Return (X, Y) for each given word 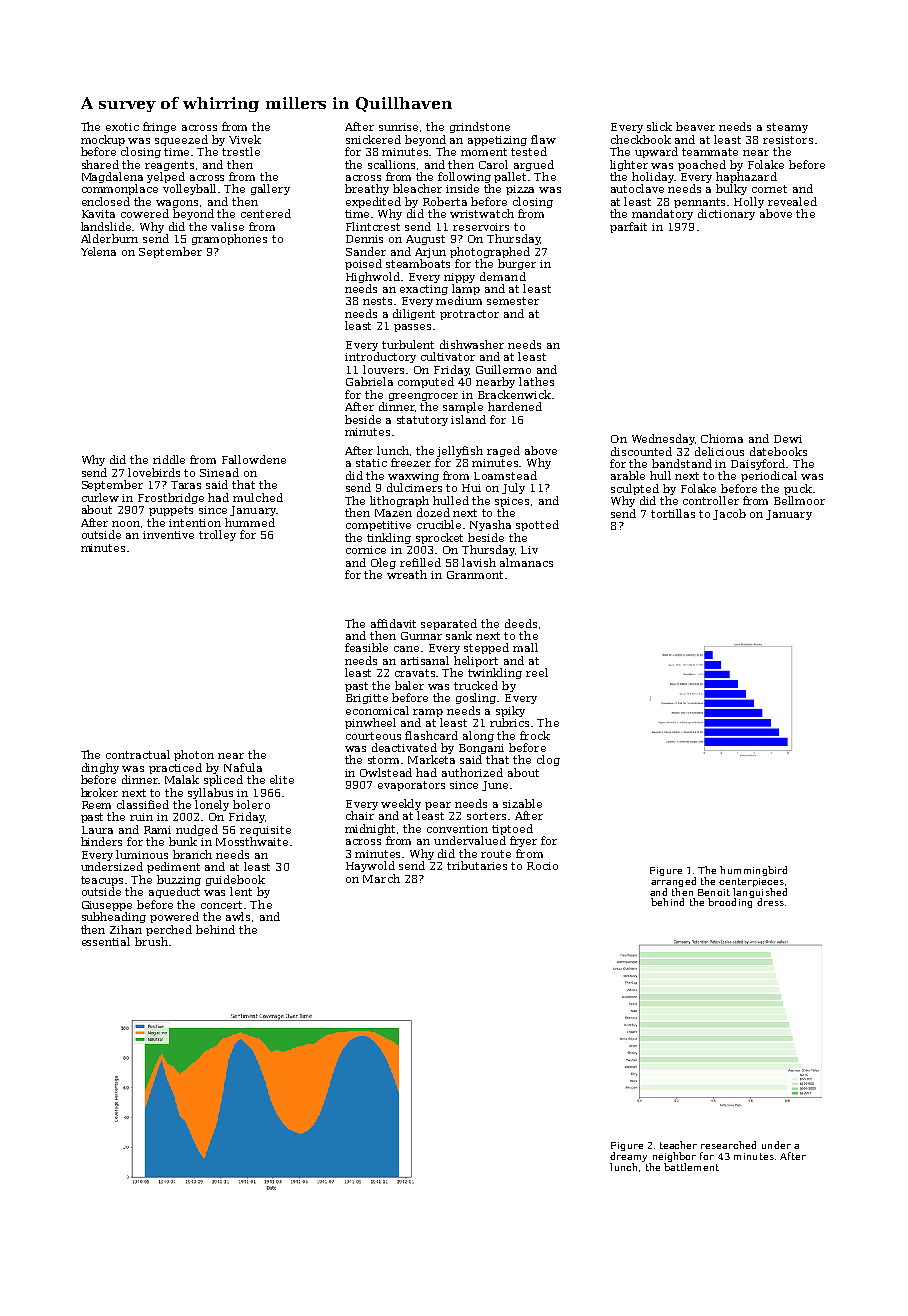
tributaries (477, 865)
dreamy (628, 1157)
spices (512, 502)
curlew (100, 497)
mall (525, 647)
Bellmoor (799, 500)
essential (106, 941)
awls (238, 916)
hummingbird (753, 871)
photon (194, 755)
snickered (373, 139)
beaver (695, 126)
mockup (103, 140)
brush (151, 941)
